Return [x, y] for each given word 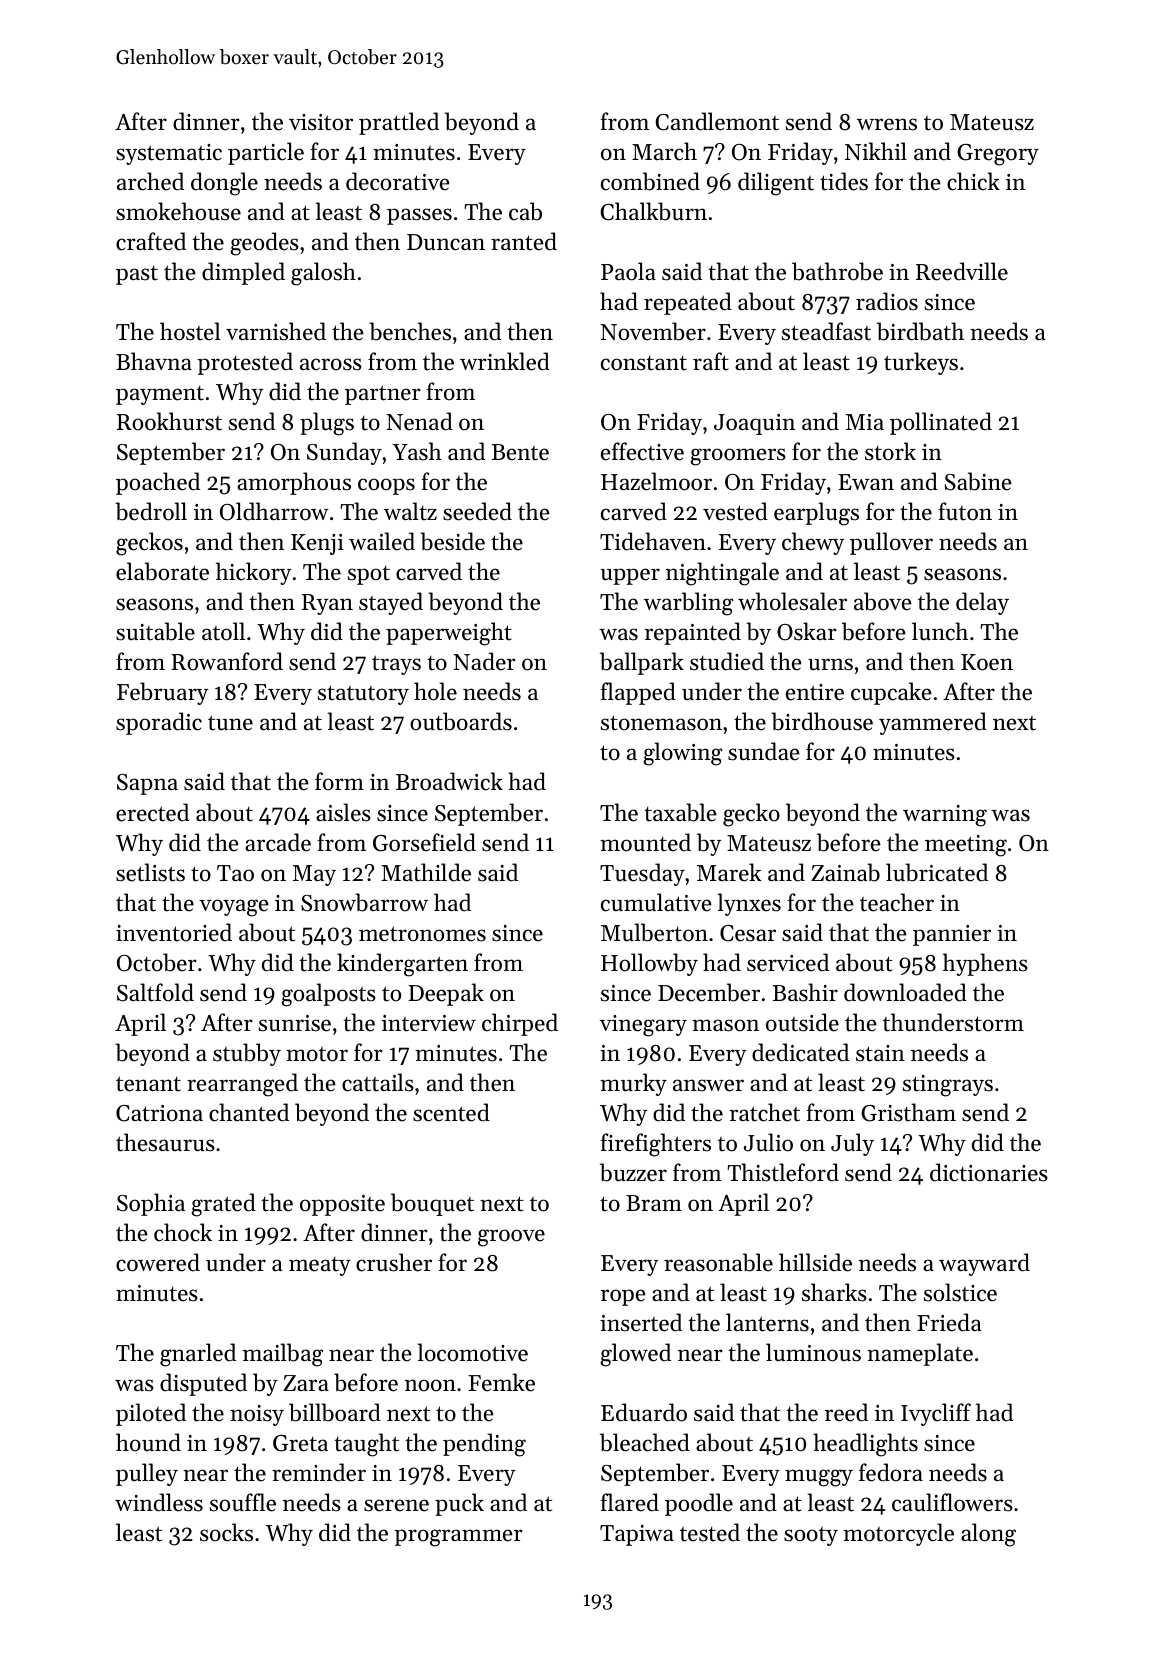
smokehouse [178, 211]
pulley [147, 1474]
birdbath [920, 331]
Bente [520, 452]
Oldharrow [274, 511]
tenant [148, 1084]
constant [644, 363]
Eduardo [644, 1412]
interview [429, 1023]
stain [880, 1053]
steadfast [826, 331]
